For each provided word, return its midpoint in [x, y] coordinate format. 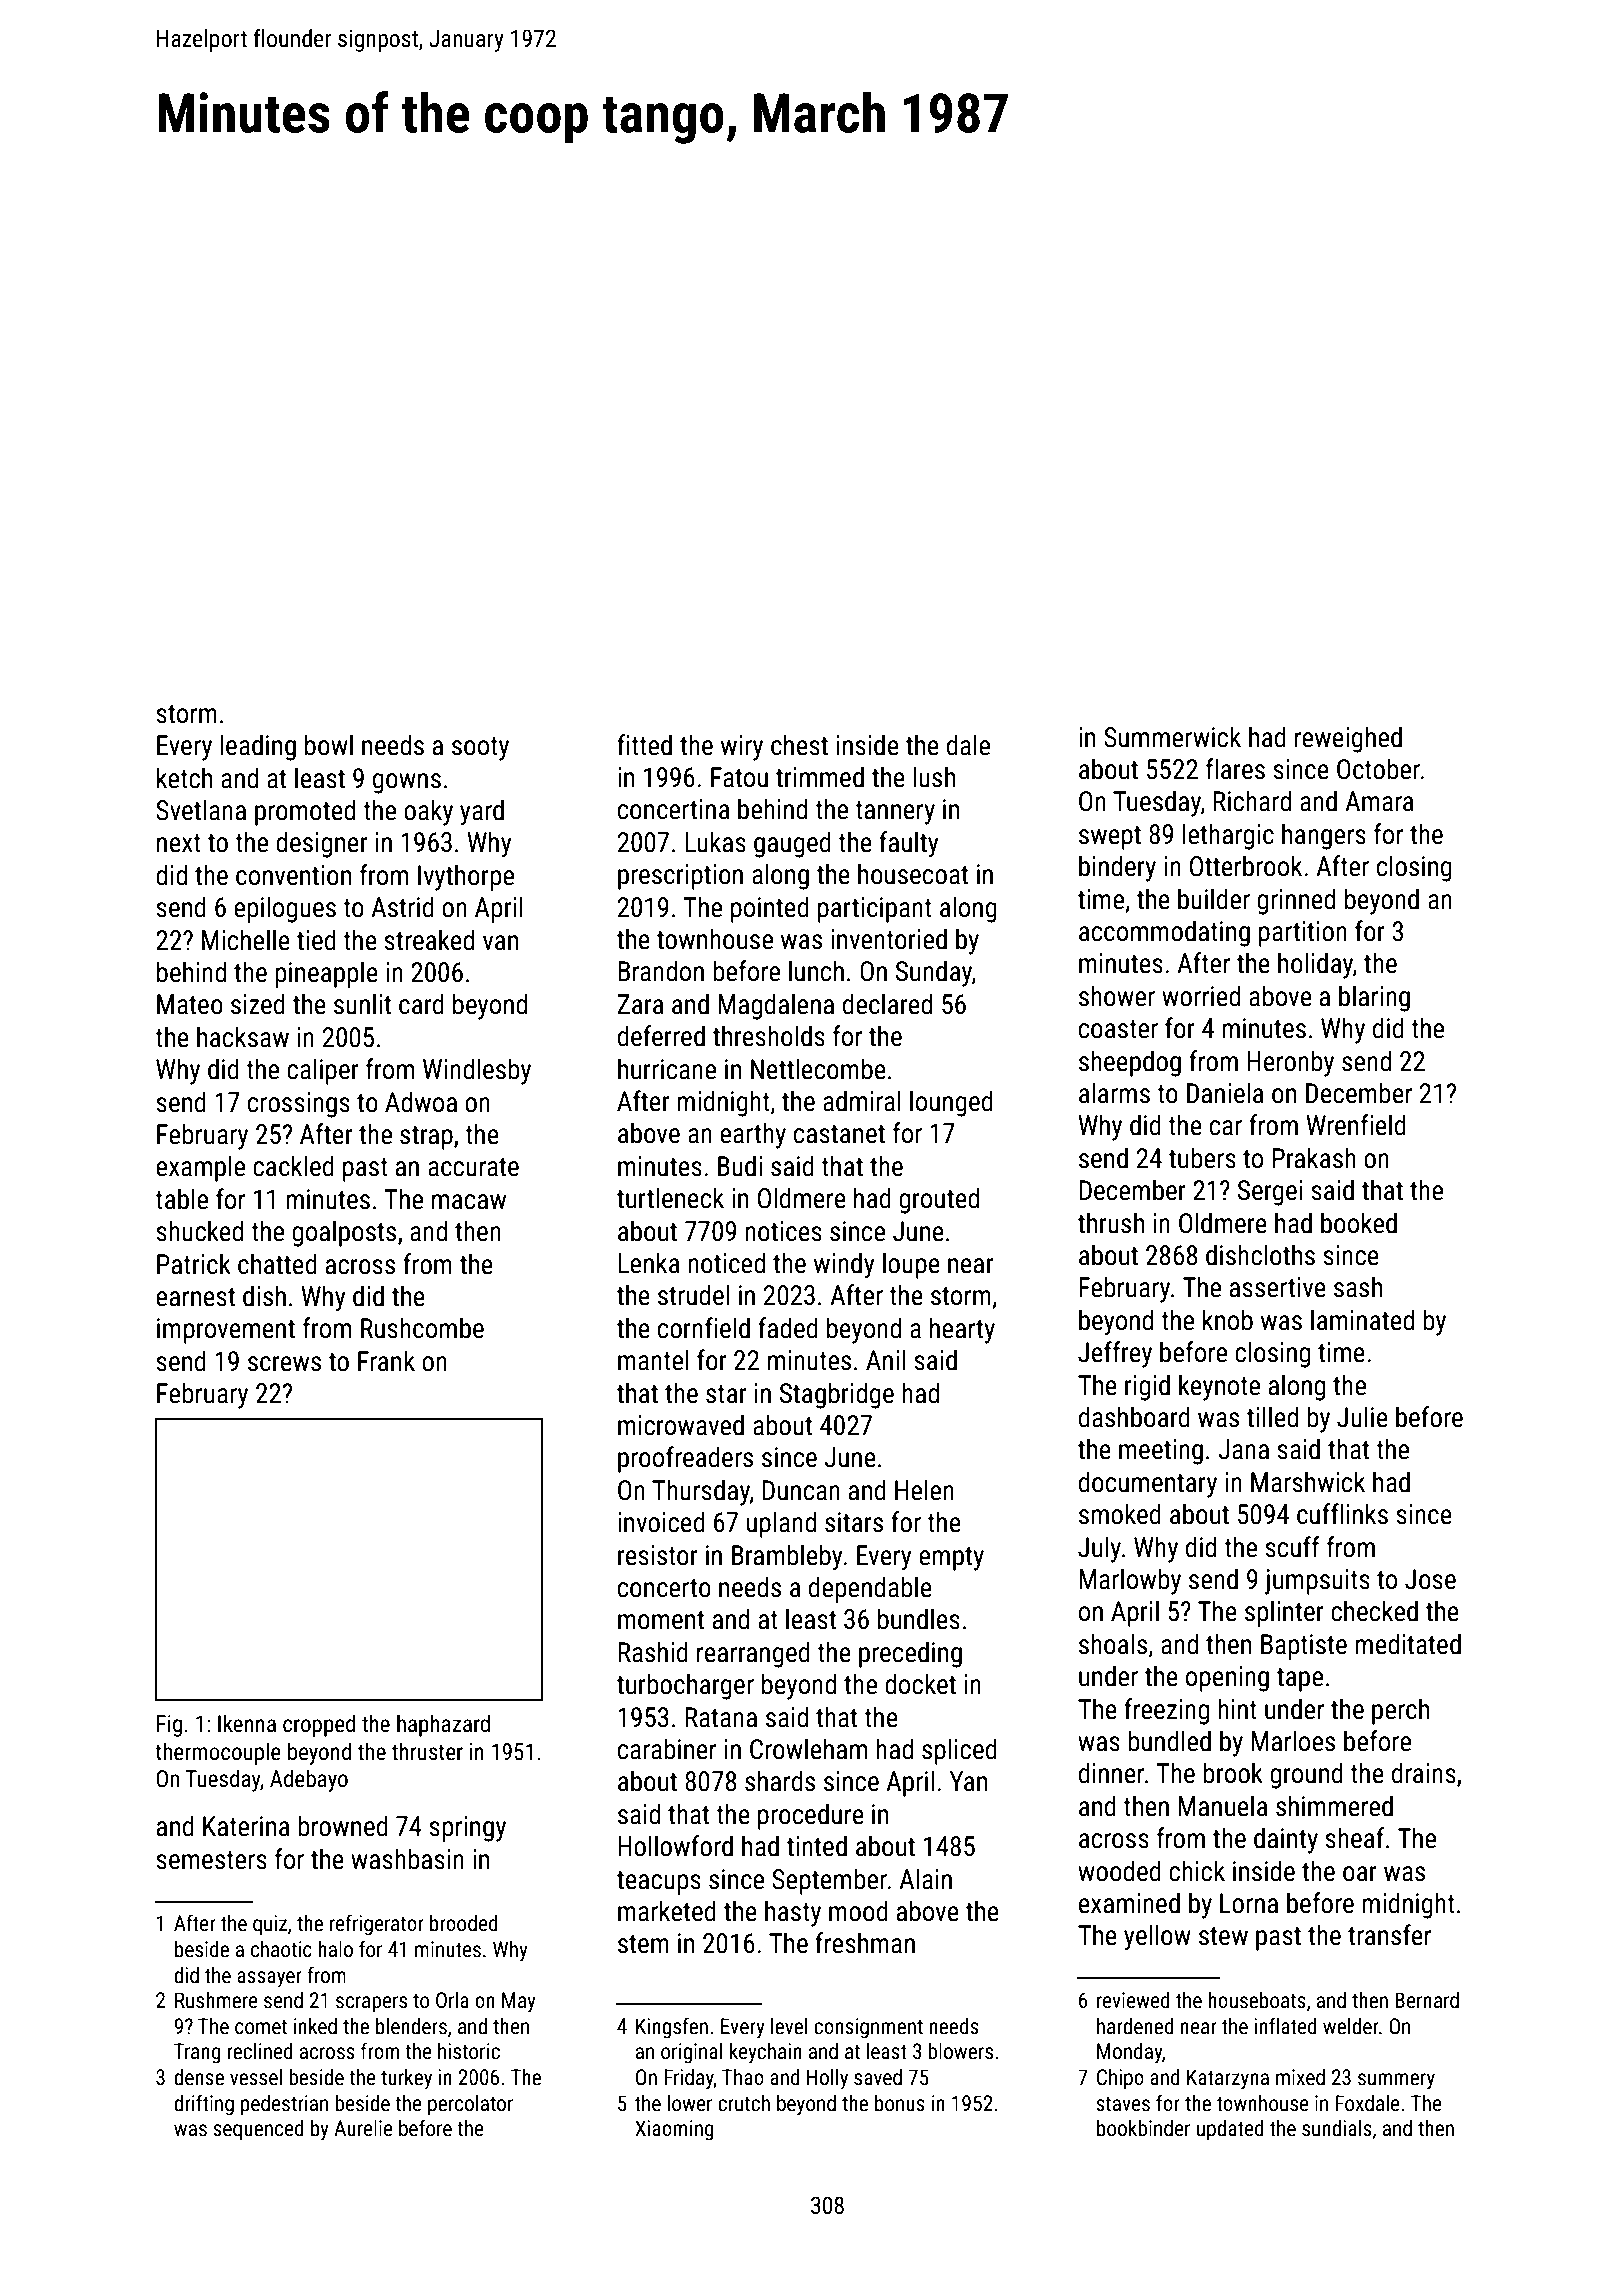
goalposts [344, 1233]
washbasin [407, 1859]
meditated [1408, 1644]
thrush [1111, 1223]
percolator [470, 2105]
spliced [959, 1751]
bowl [329, 745]
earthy [753, 1135]
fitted [644, 745]
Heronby [1290, 1063]
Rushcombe [422, 1328]
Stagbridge [837, 1395]
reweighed [1348, 739]
